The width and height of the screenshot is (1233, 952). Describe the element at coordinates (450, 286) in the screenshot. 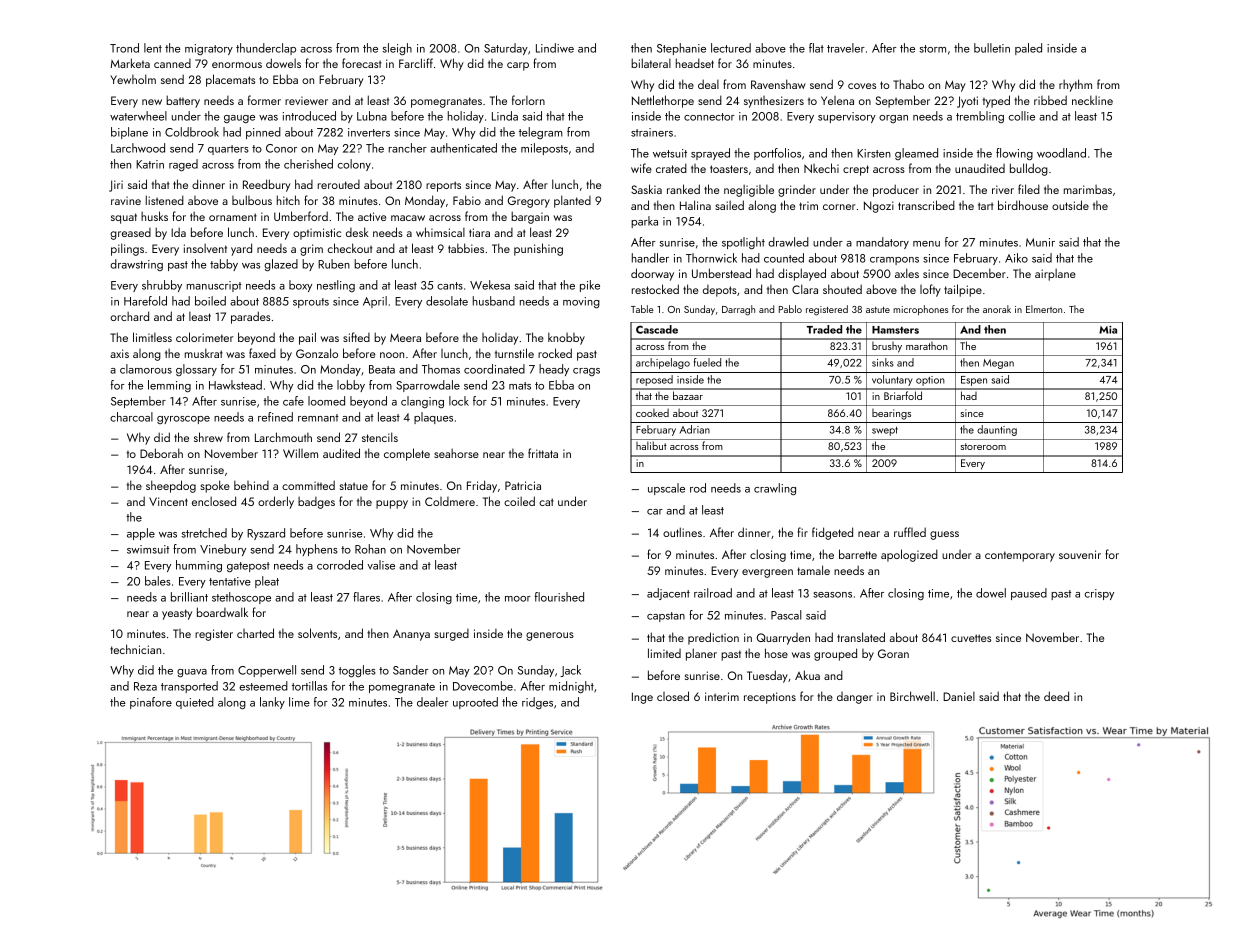

I see `cants` at that location.
